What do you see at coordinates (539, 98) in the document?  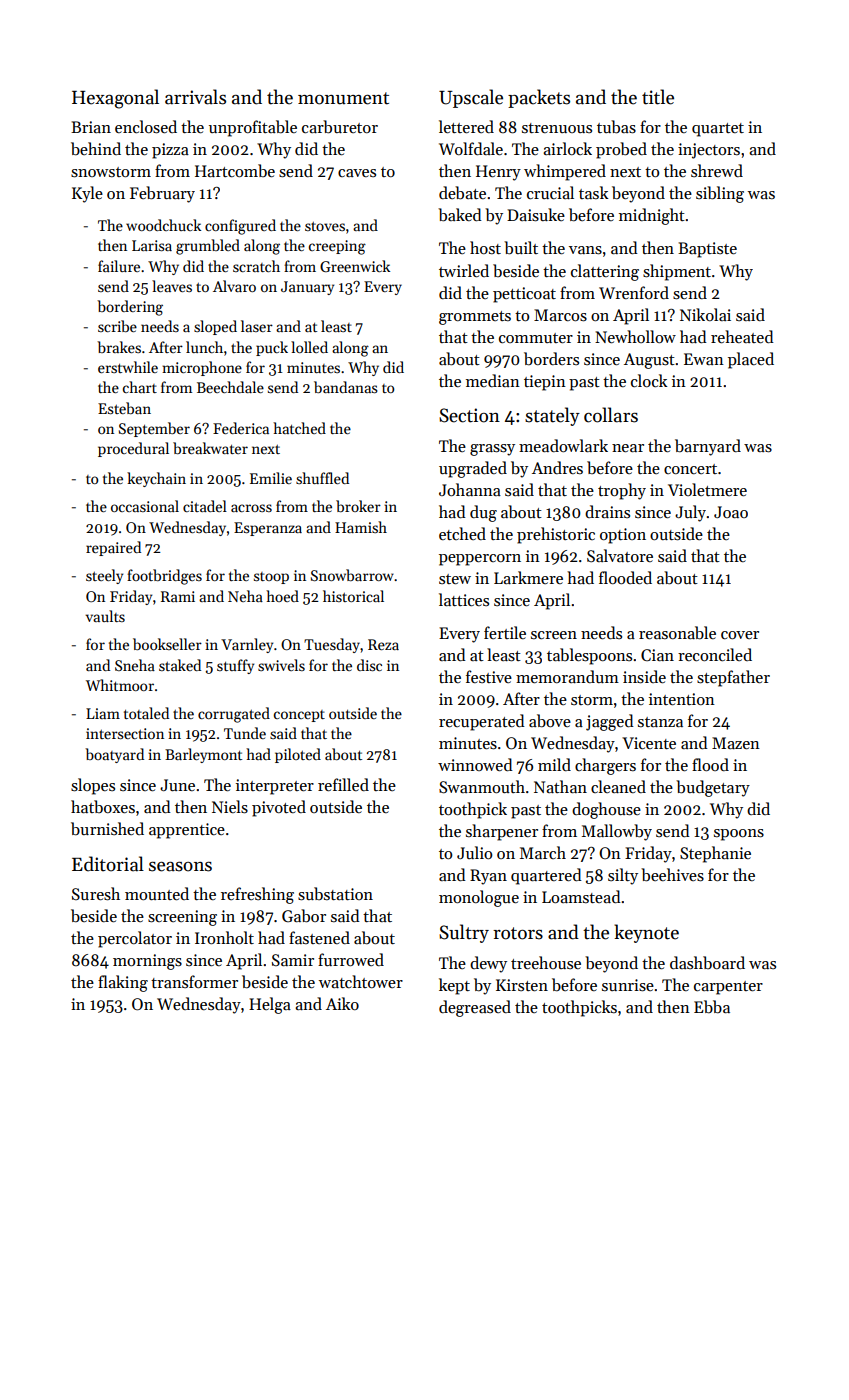 I see `packets` at bounding box center [539, 98].
